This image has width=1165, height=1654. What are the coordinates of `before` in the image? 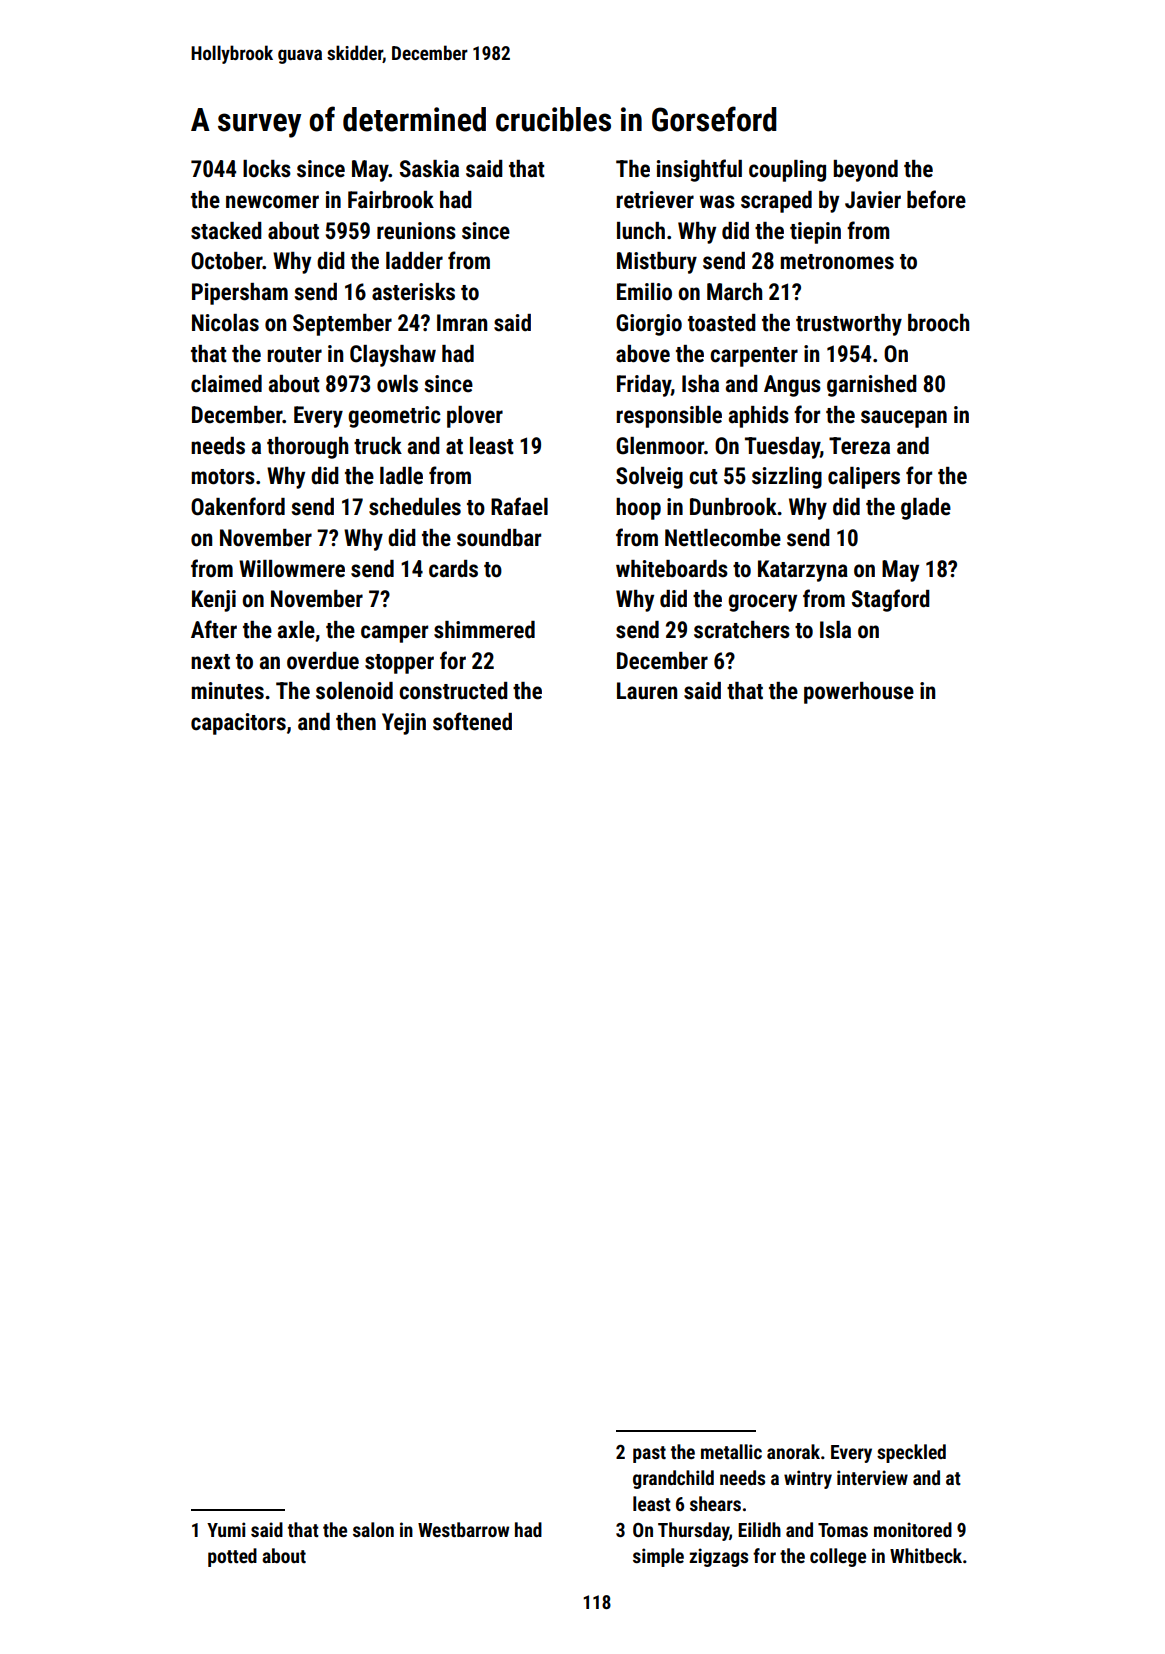 It's located at (936, 199).
